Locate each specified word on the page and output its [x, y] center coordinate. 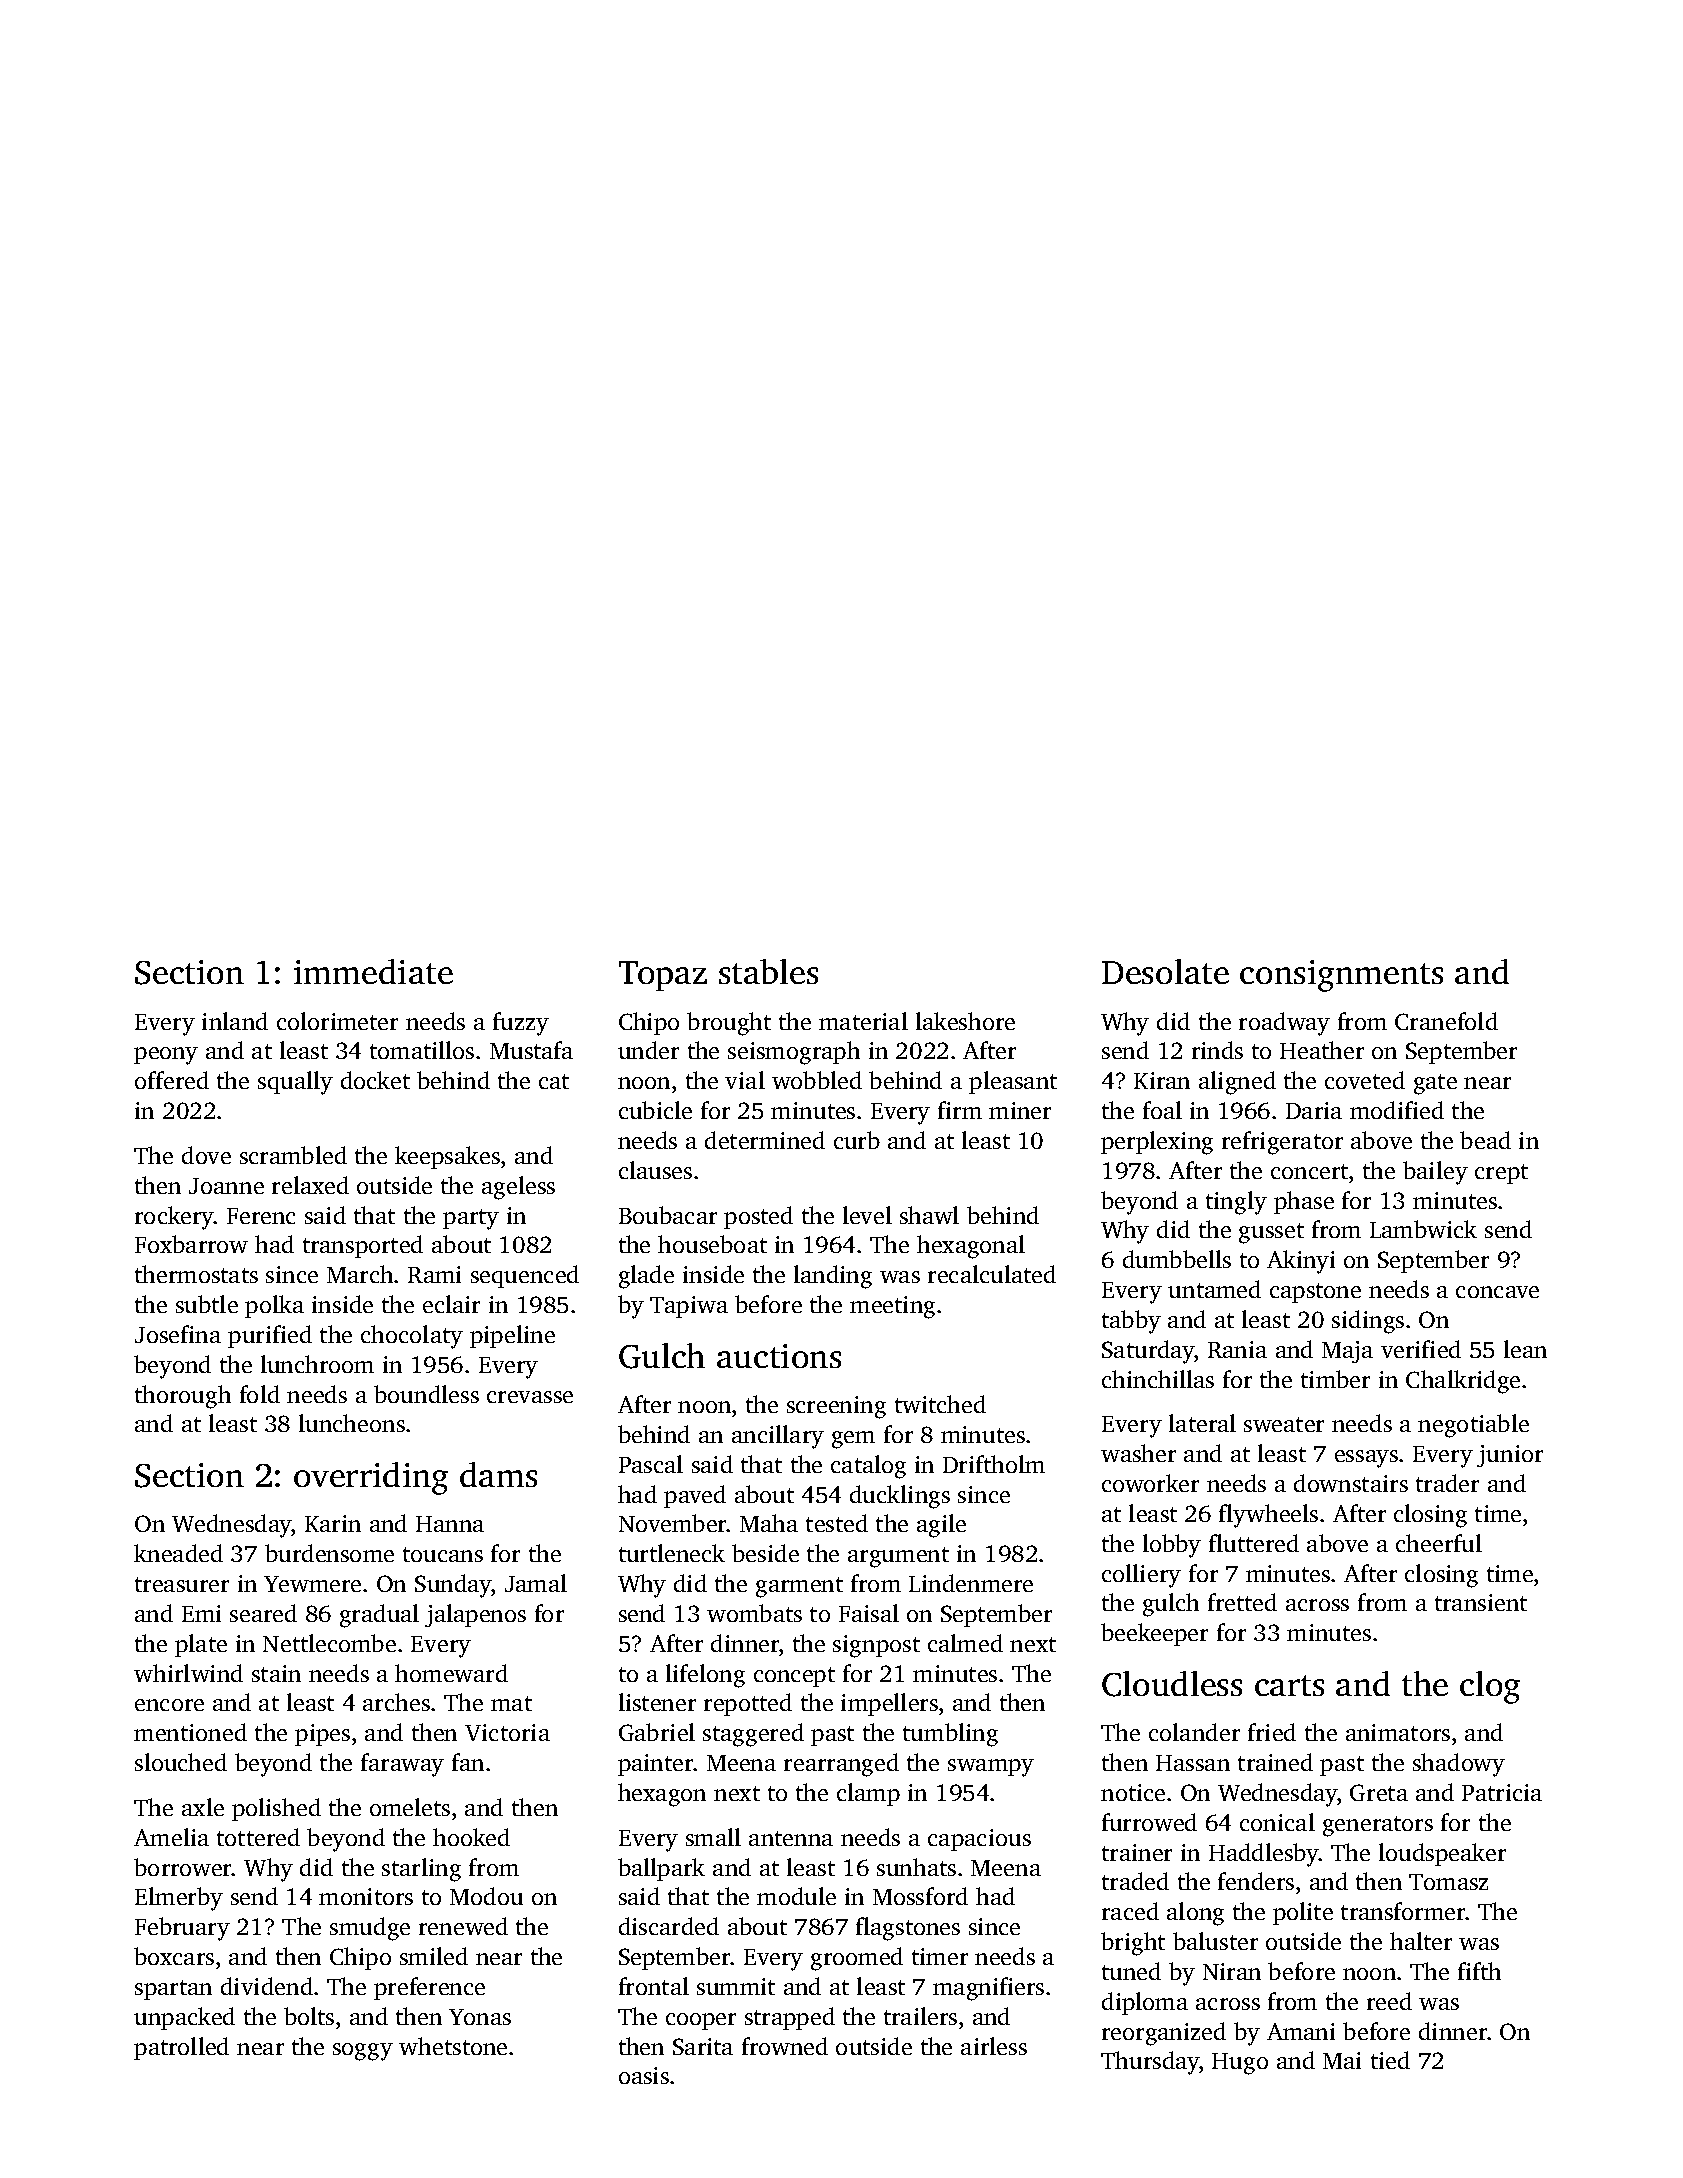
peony [166, 1056]
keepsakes [447, 1157]
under [648, 1050]
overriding [371, 1478]
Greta [1379, 1792]
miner [1020, 1110]
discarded [669, 1926]
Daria [1314, 1110]
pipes [322, 1735]
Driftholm [994, 1464]
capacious [979, 1840]
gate [1435, 1084]
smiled [434, 1956]
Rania [1237, 1349]
